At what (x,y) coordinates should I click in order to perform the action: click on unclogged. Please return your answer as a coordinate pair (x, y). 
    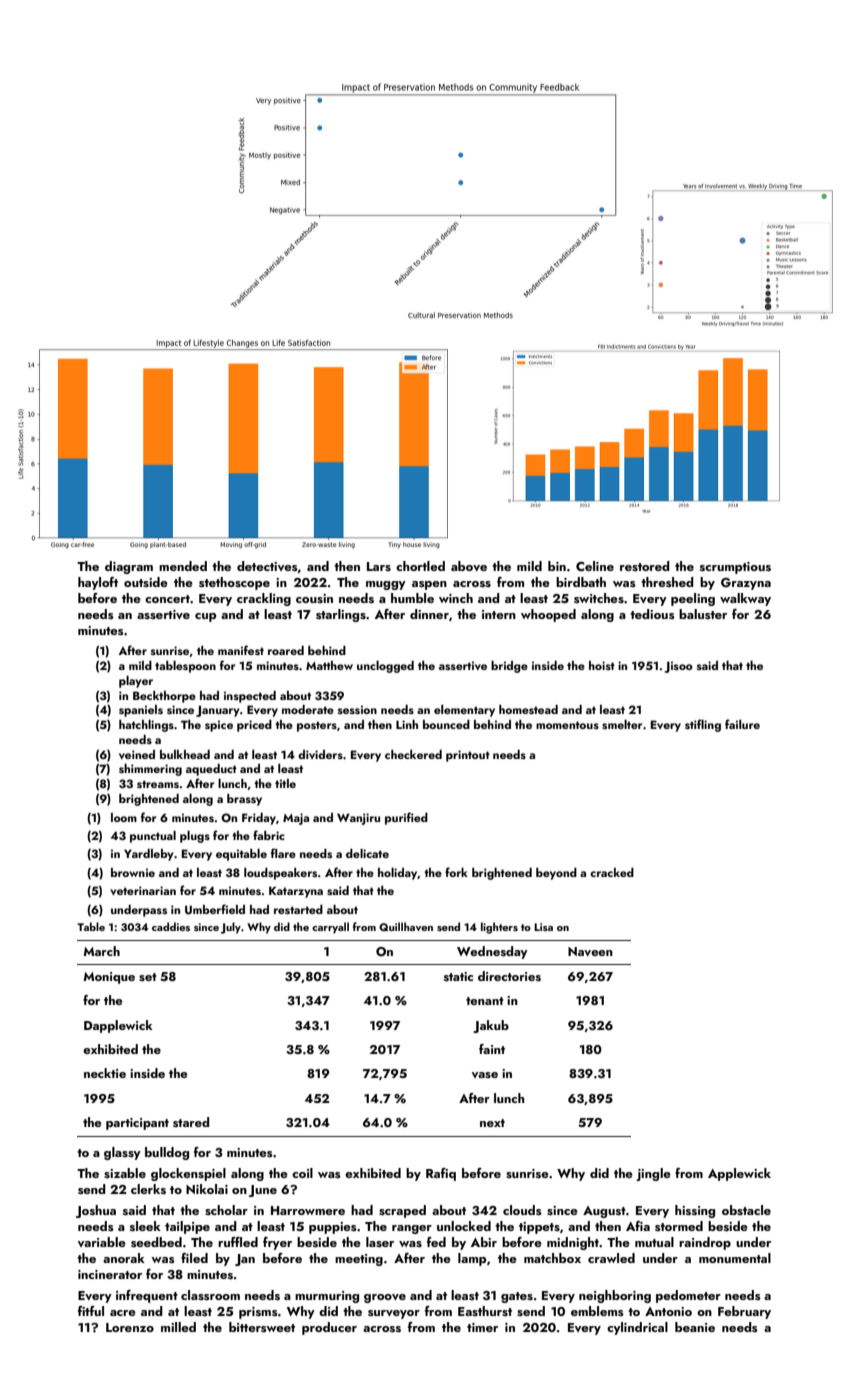
    Looking at the image, I should click on (385, 667).
